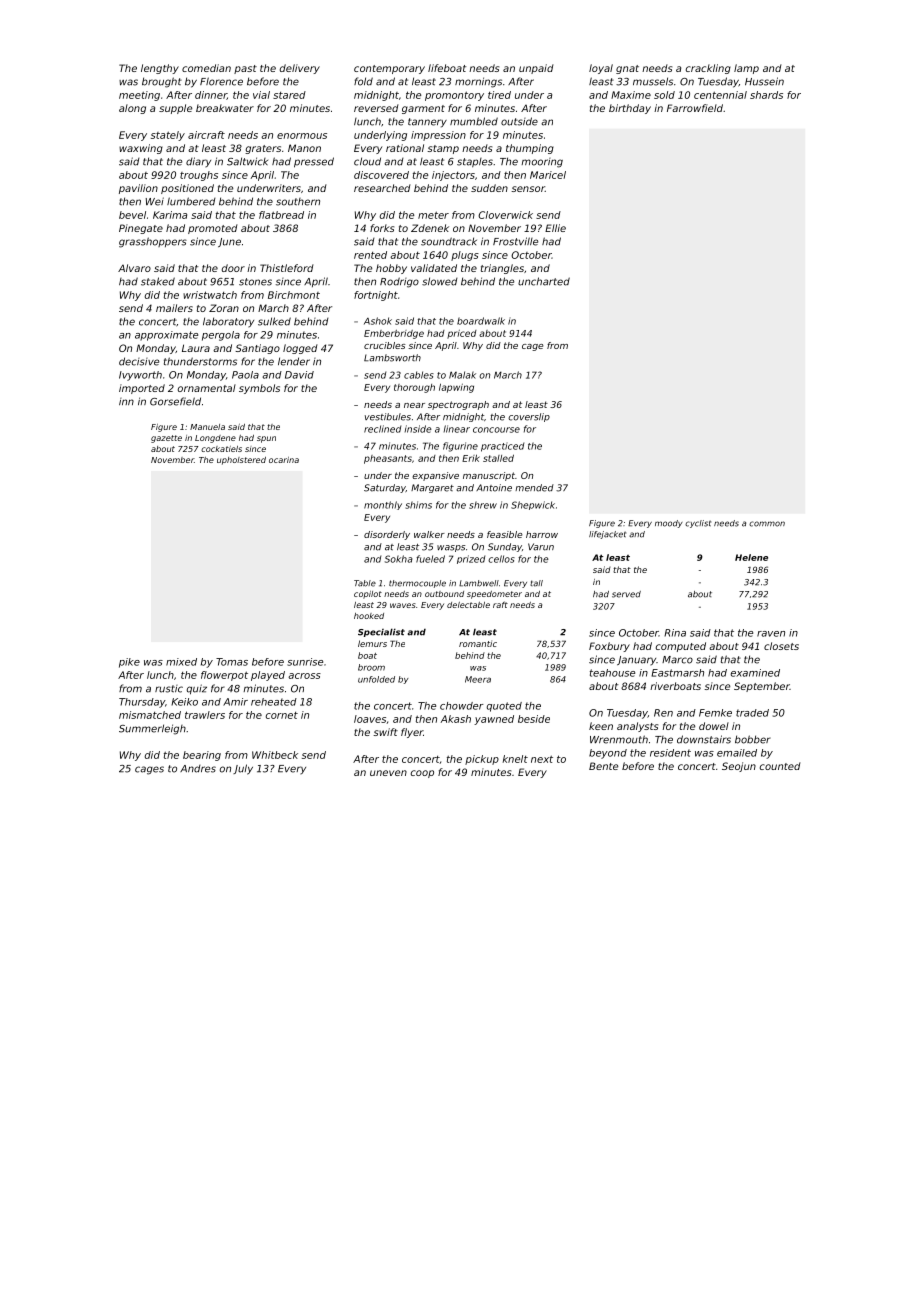 Image resolution: width=924 pixels, height=1308 pixels. What do you see at coordinates (181, 662) in the document?
I see `mixed` at bounding box center [181, 662].
